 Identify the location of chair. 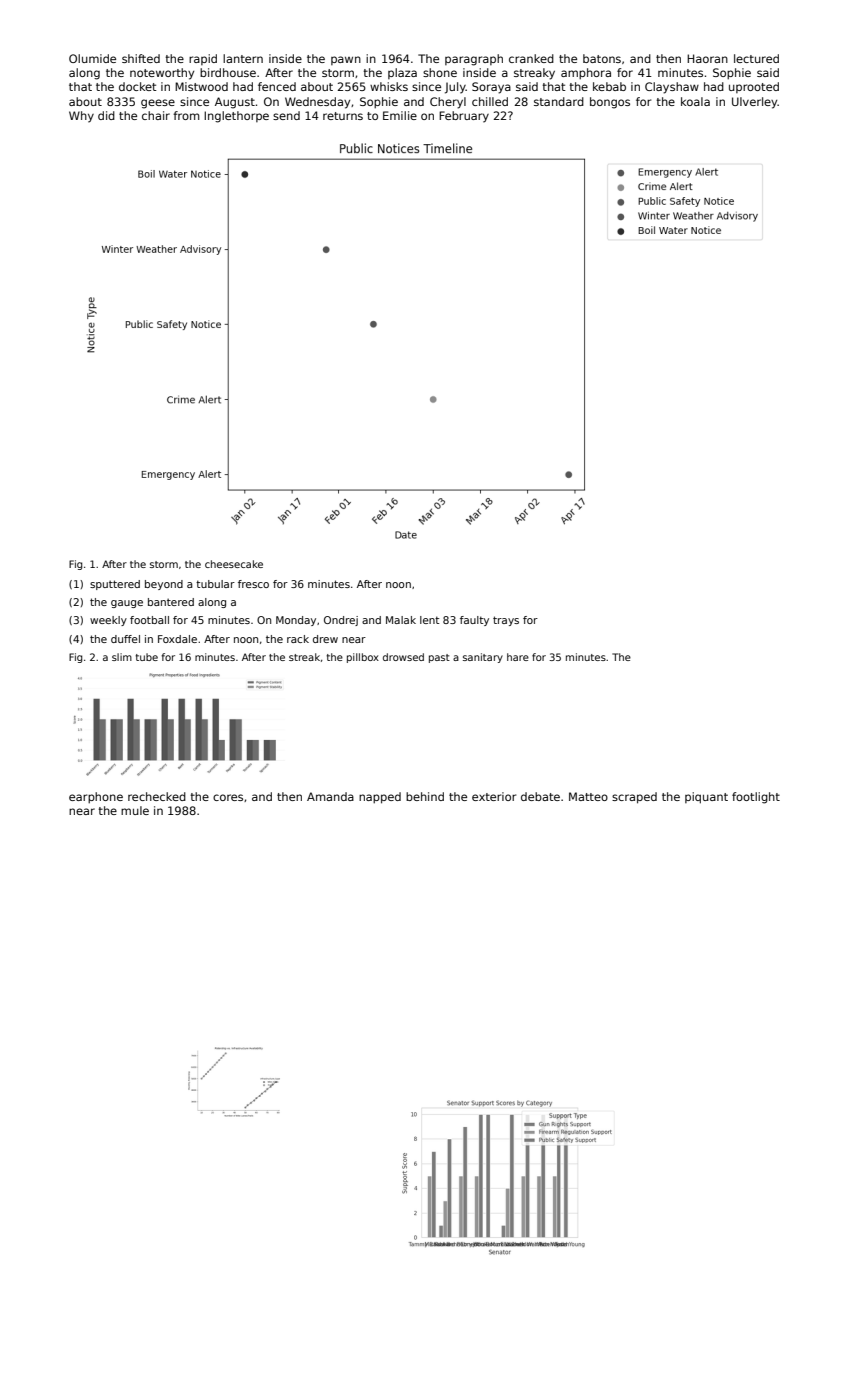
(156, 115).
